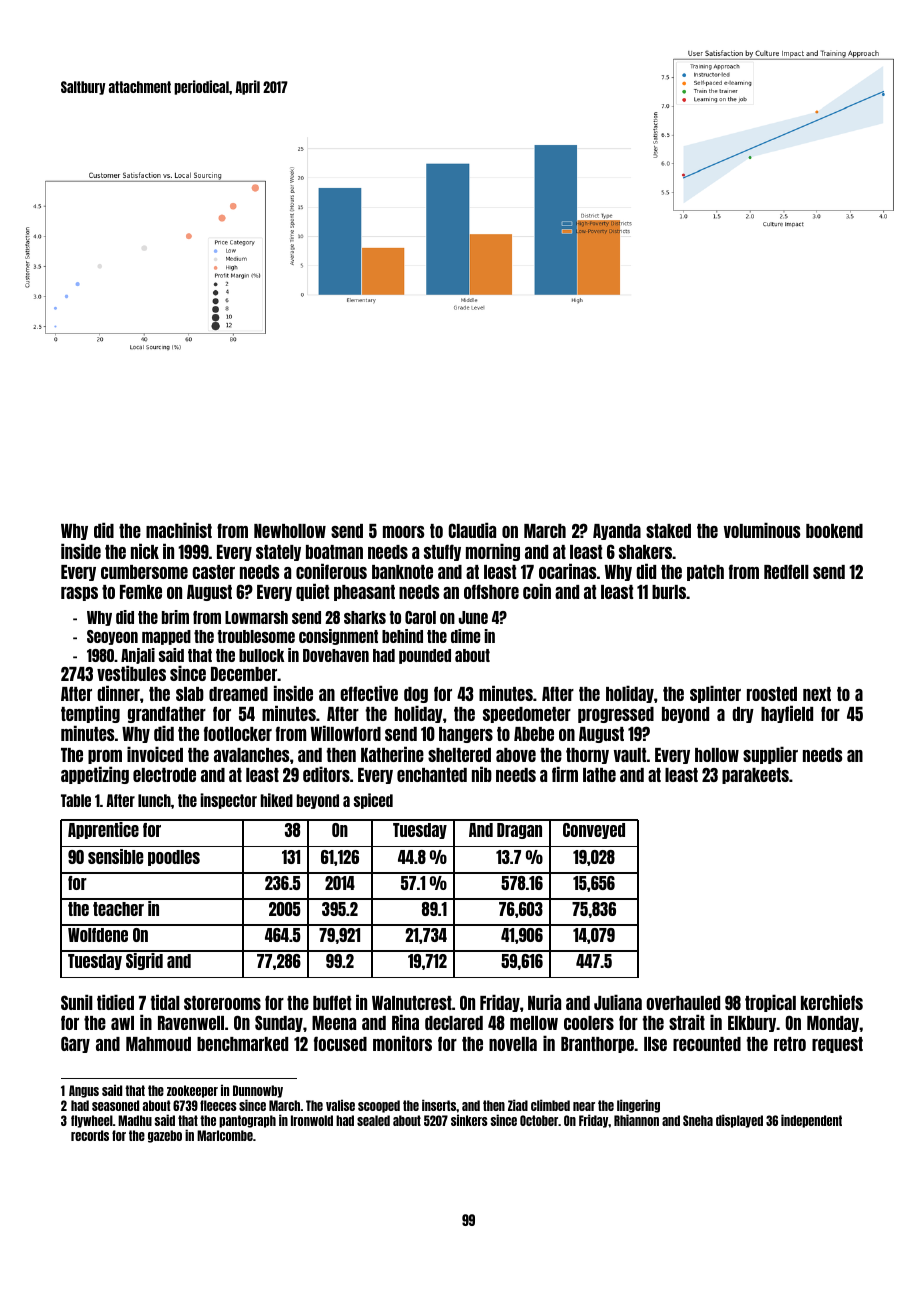 The image size is (924, 1311). I want to click on firm, so click(565, 774).
